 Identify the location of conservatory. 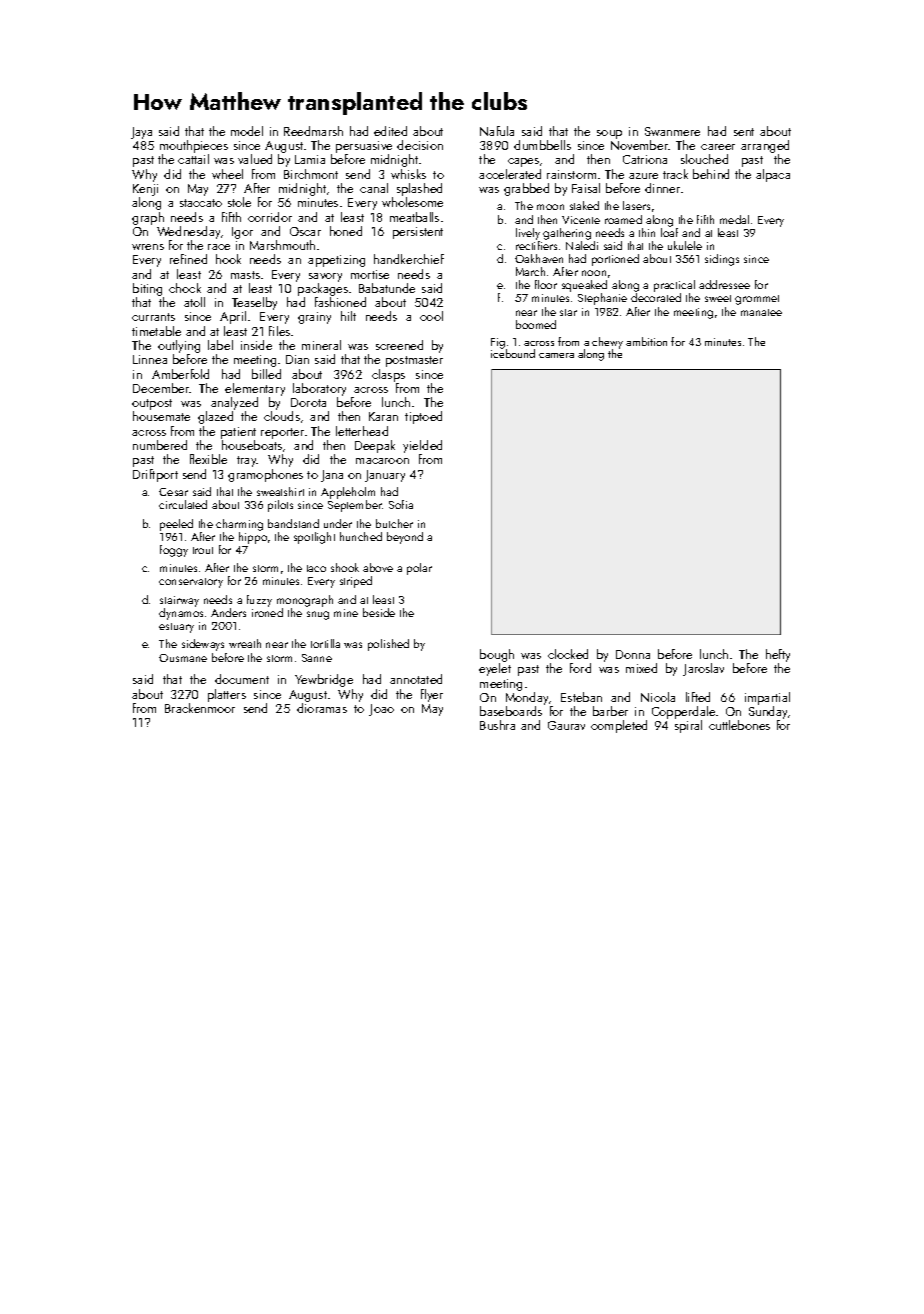
(191, 583).
